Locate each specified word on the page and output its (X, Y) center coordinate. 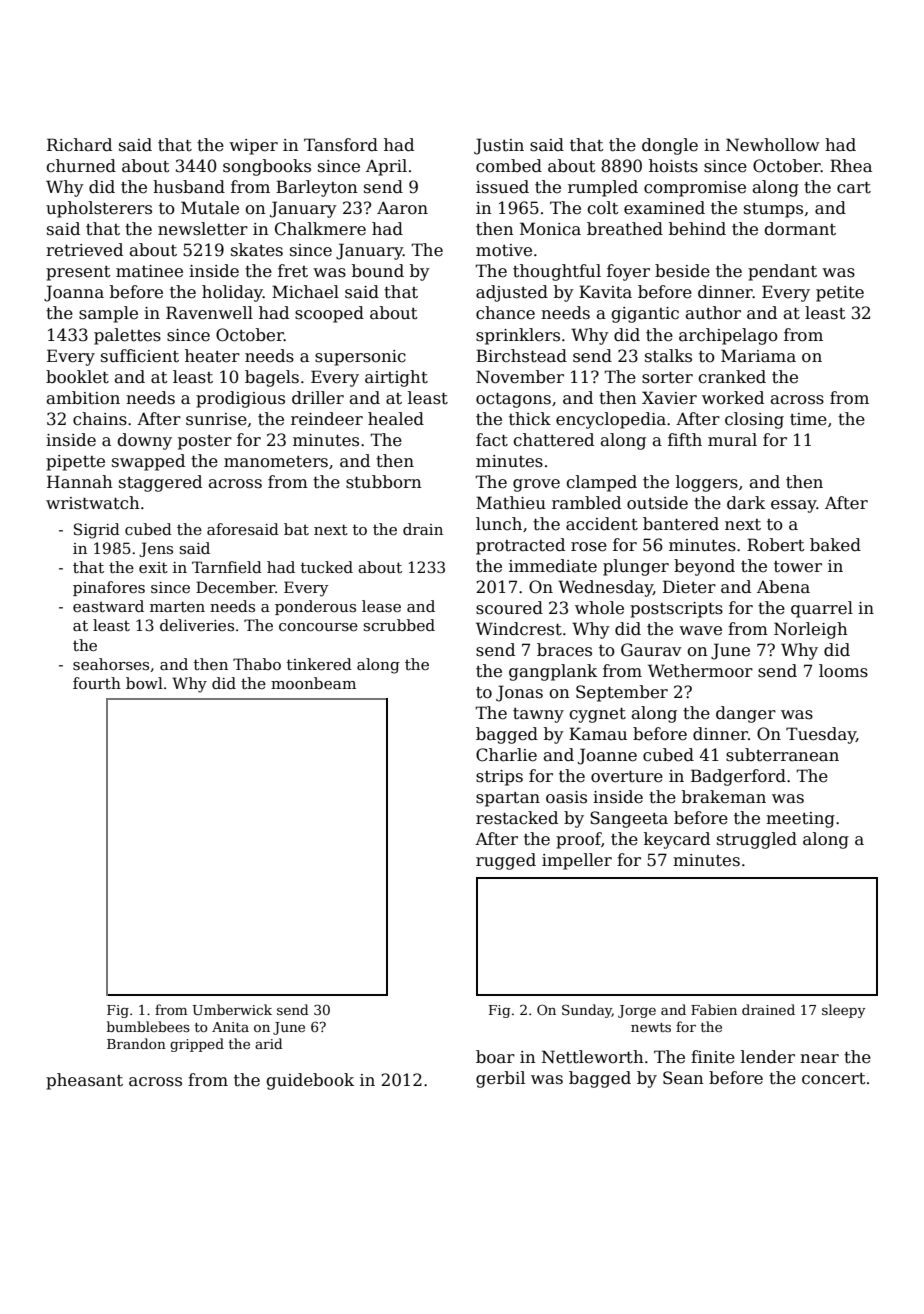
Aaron (402, 208)
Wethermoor (700, 671)
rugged (506, 861)
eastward (108, 606)
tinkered (319, 664)
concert (833, 1079)
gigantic (645, 315)
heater (212, 356)
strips (499, 778)
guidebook (310, 1081)
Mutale (210, 208)
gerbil (500, 1079)
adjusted (512, 293)
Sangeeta (629, 819)
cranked (732, 377)
